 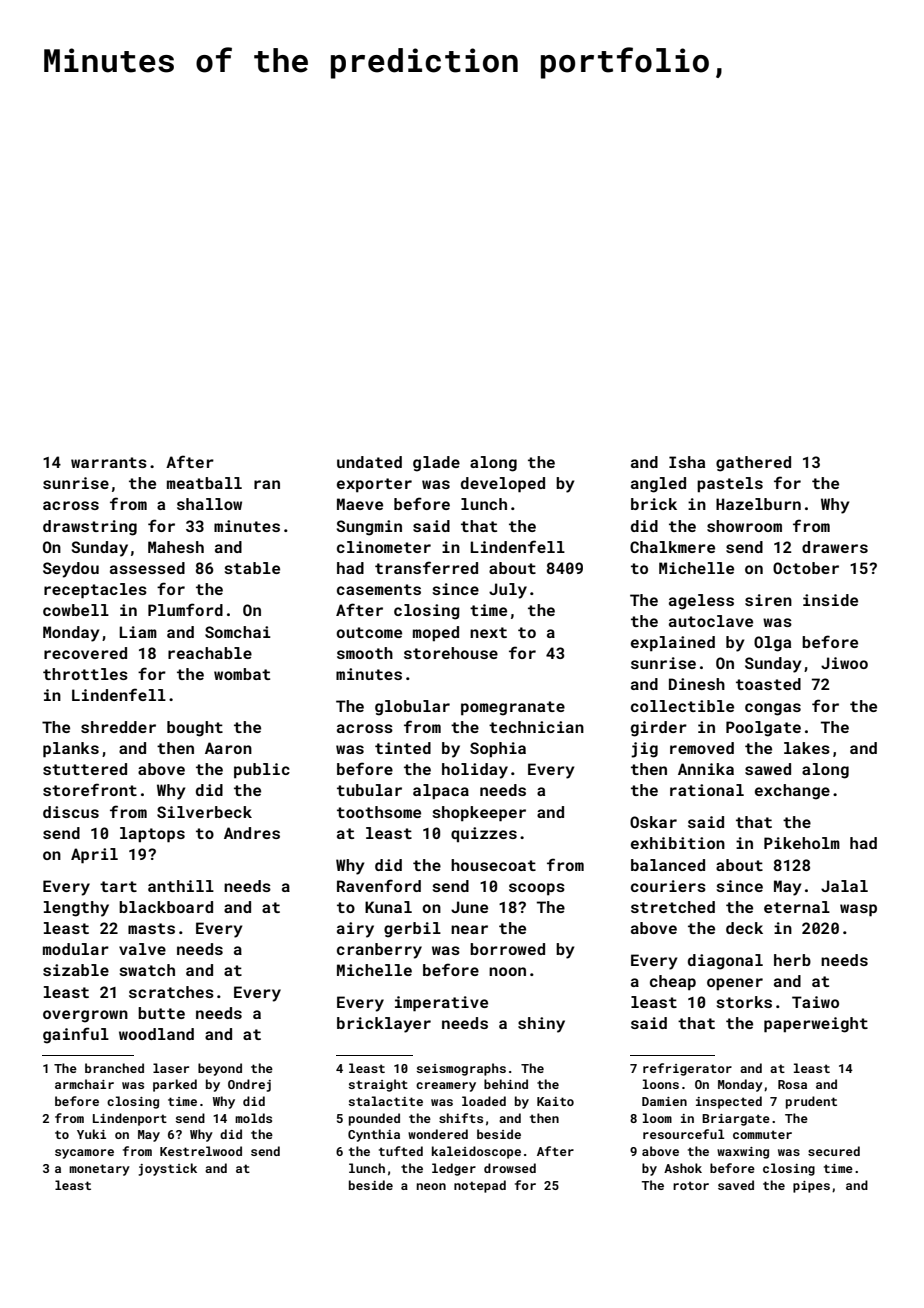 What do you see at coordinates (168, 1169) in the screenshot?
I see `joystick` at bounding box center [168, 1169].
